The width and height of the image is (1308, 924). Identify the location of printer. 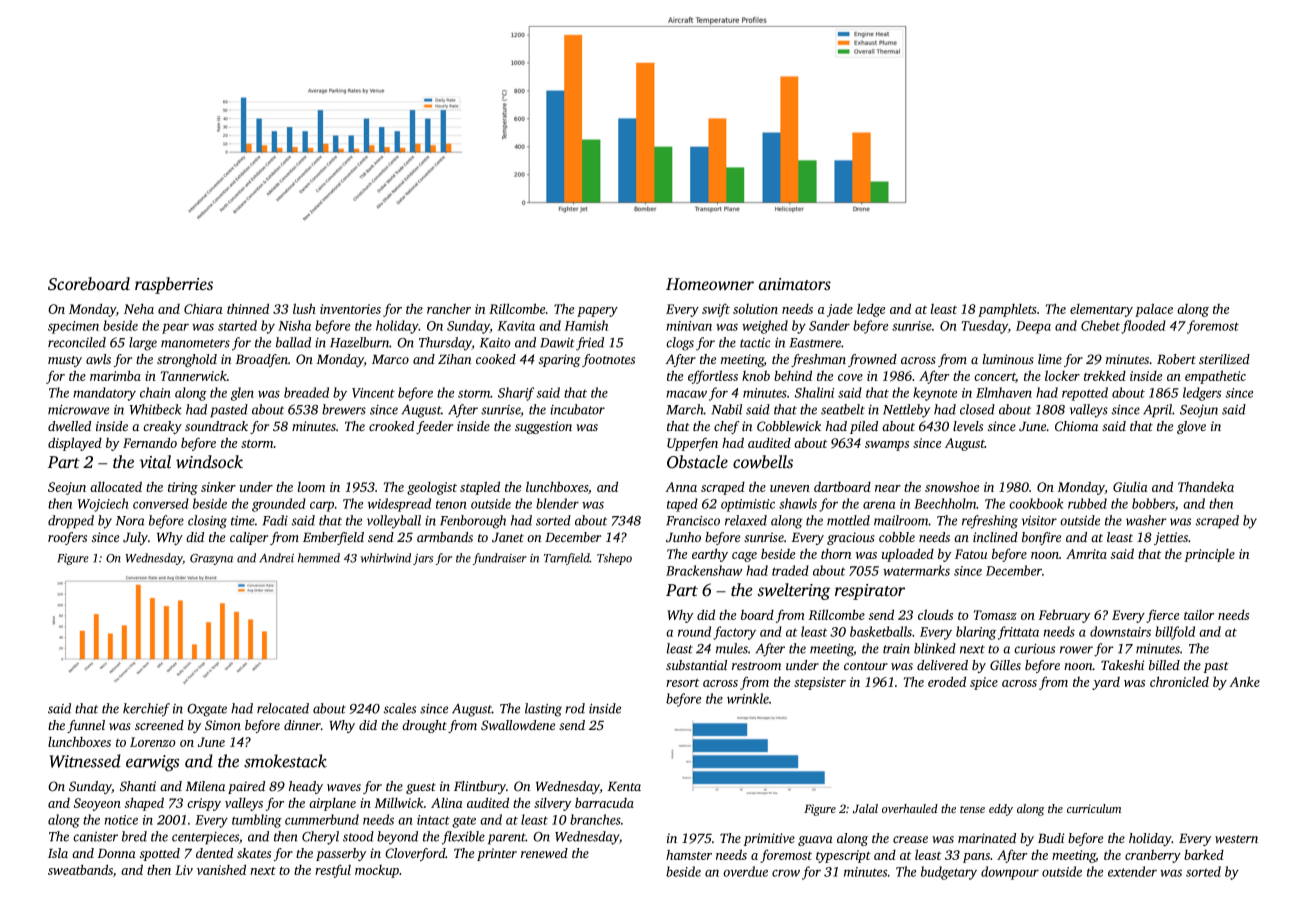
(497, 854).
